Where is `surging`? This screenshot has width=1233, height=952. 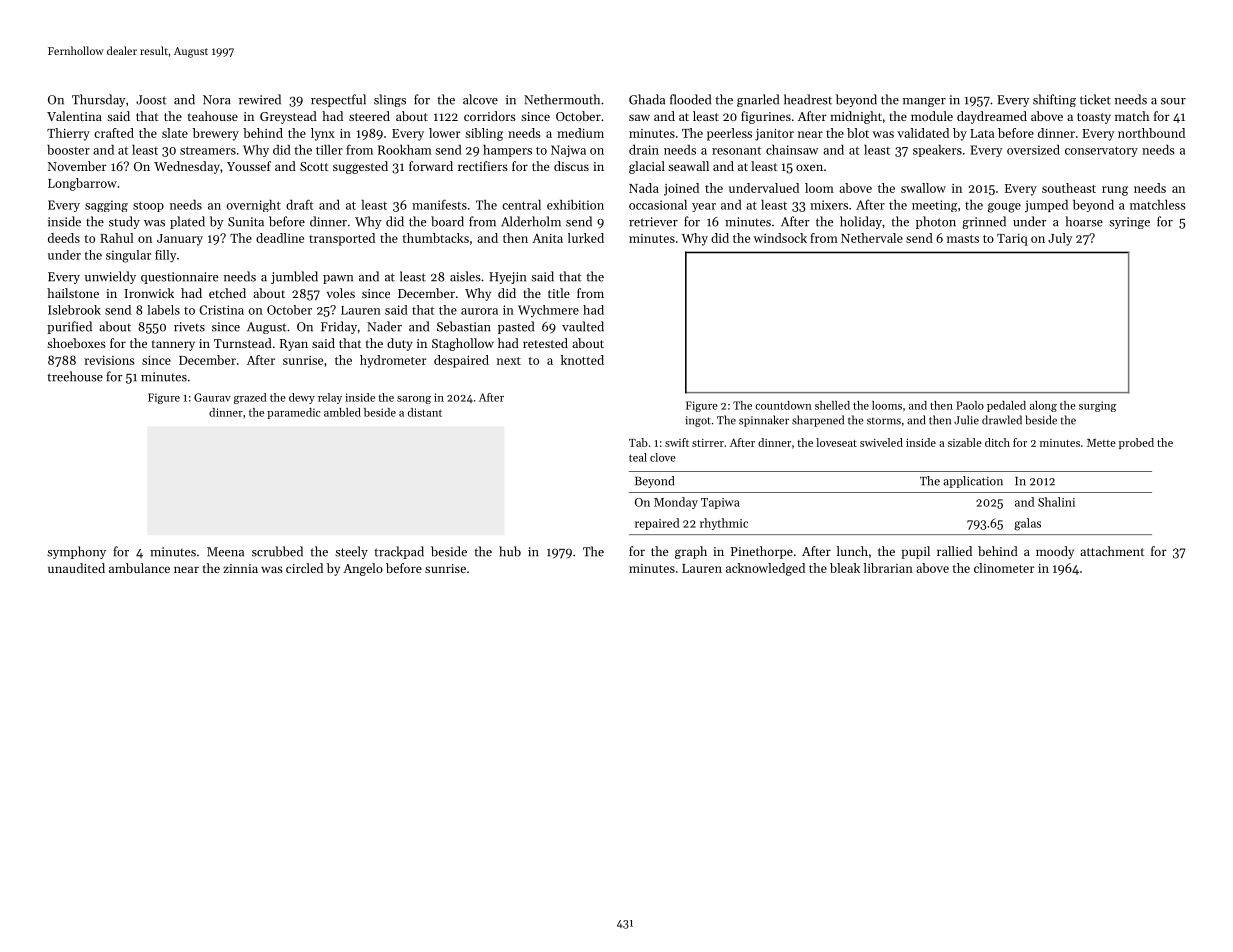 surging is located at coordinates (1098, 406).
